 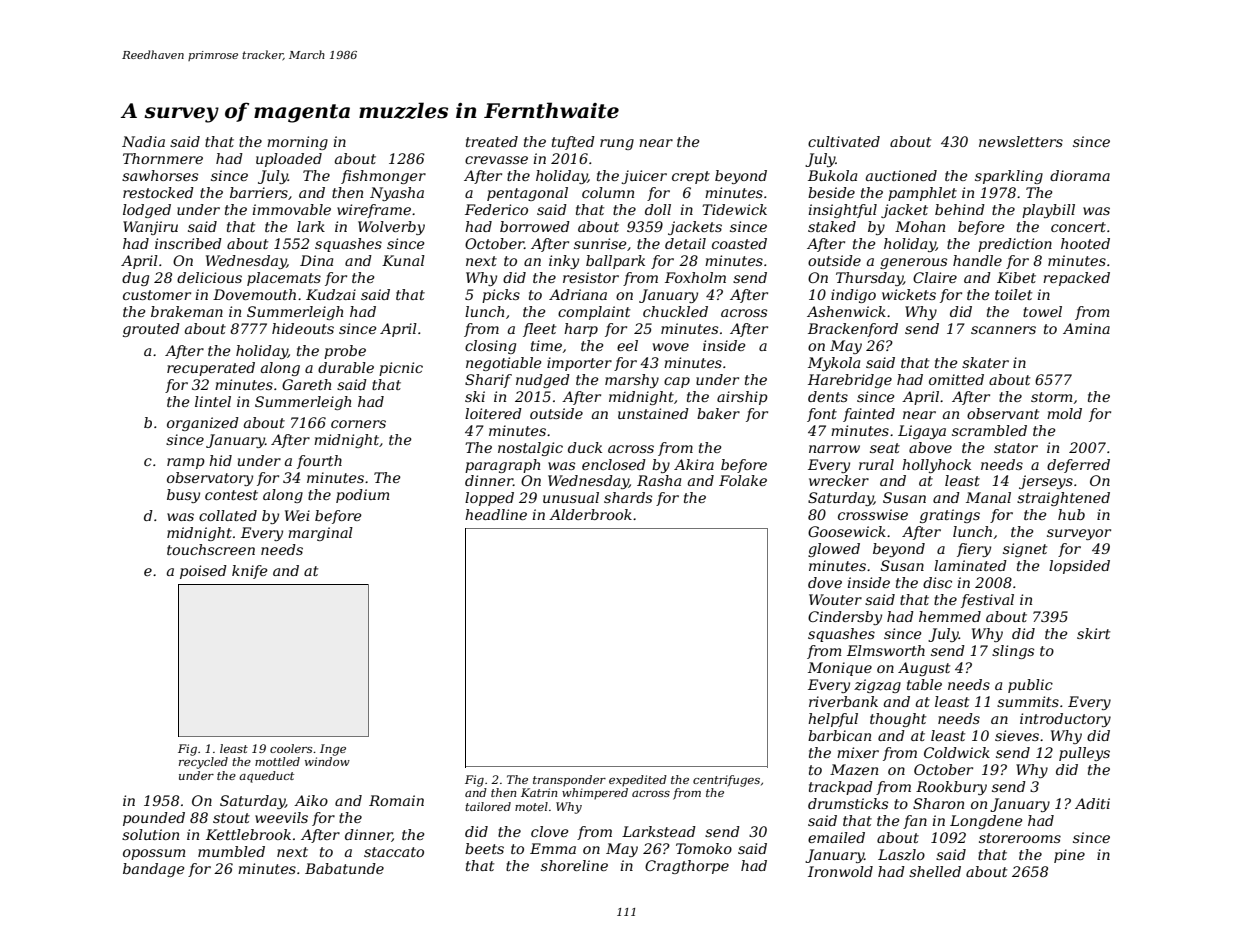 What do you see at coordinates (840, 669) in the page?
I see `Monique` at bounding box center [840, 669].
